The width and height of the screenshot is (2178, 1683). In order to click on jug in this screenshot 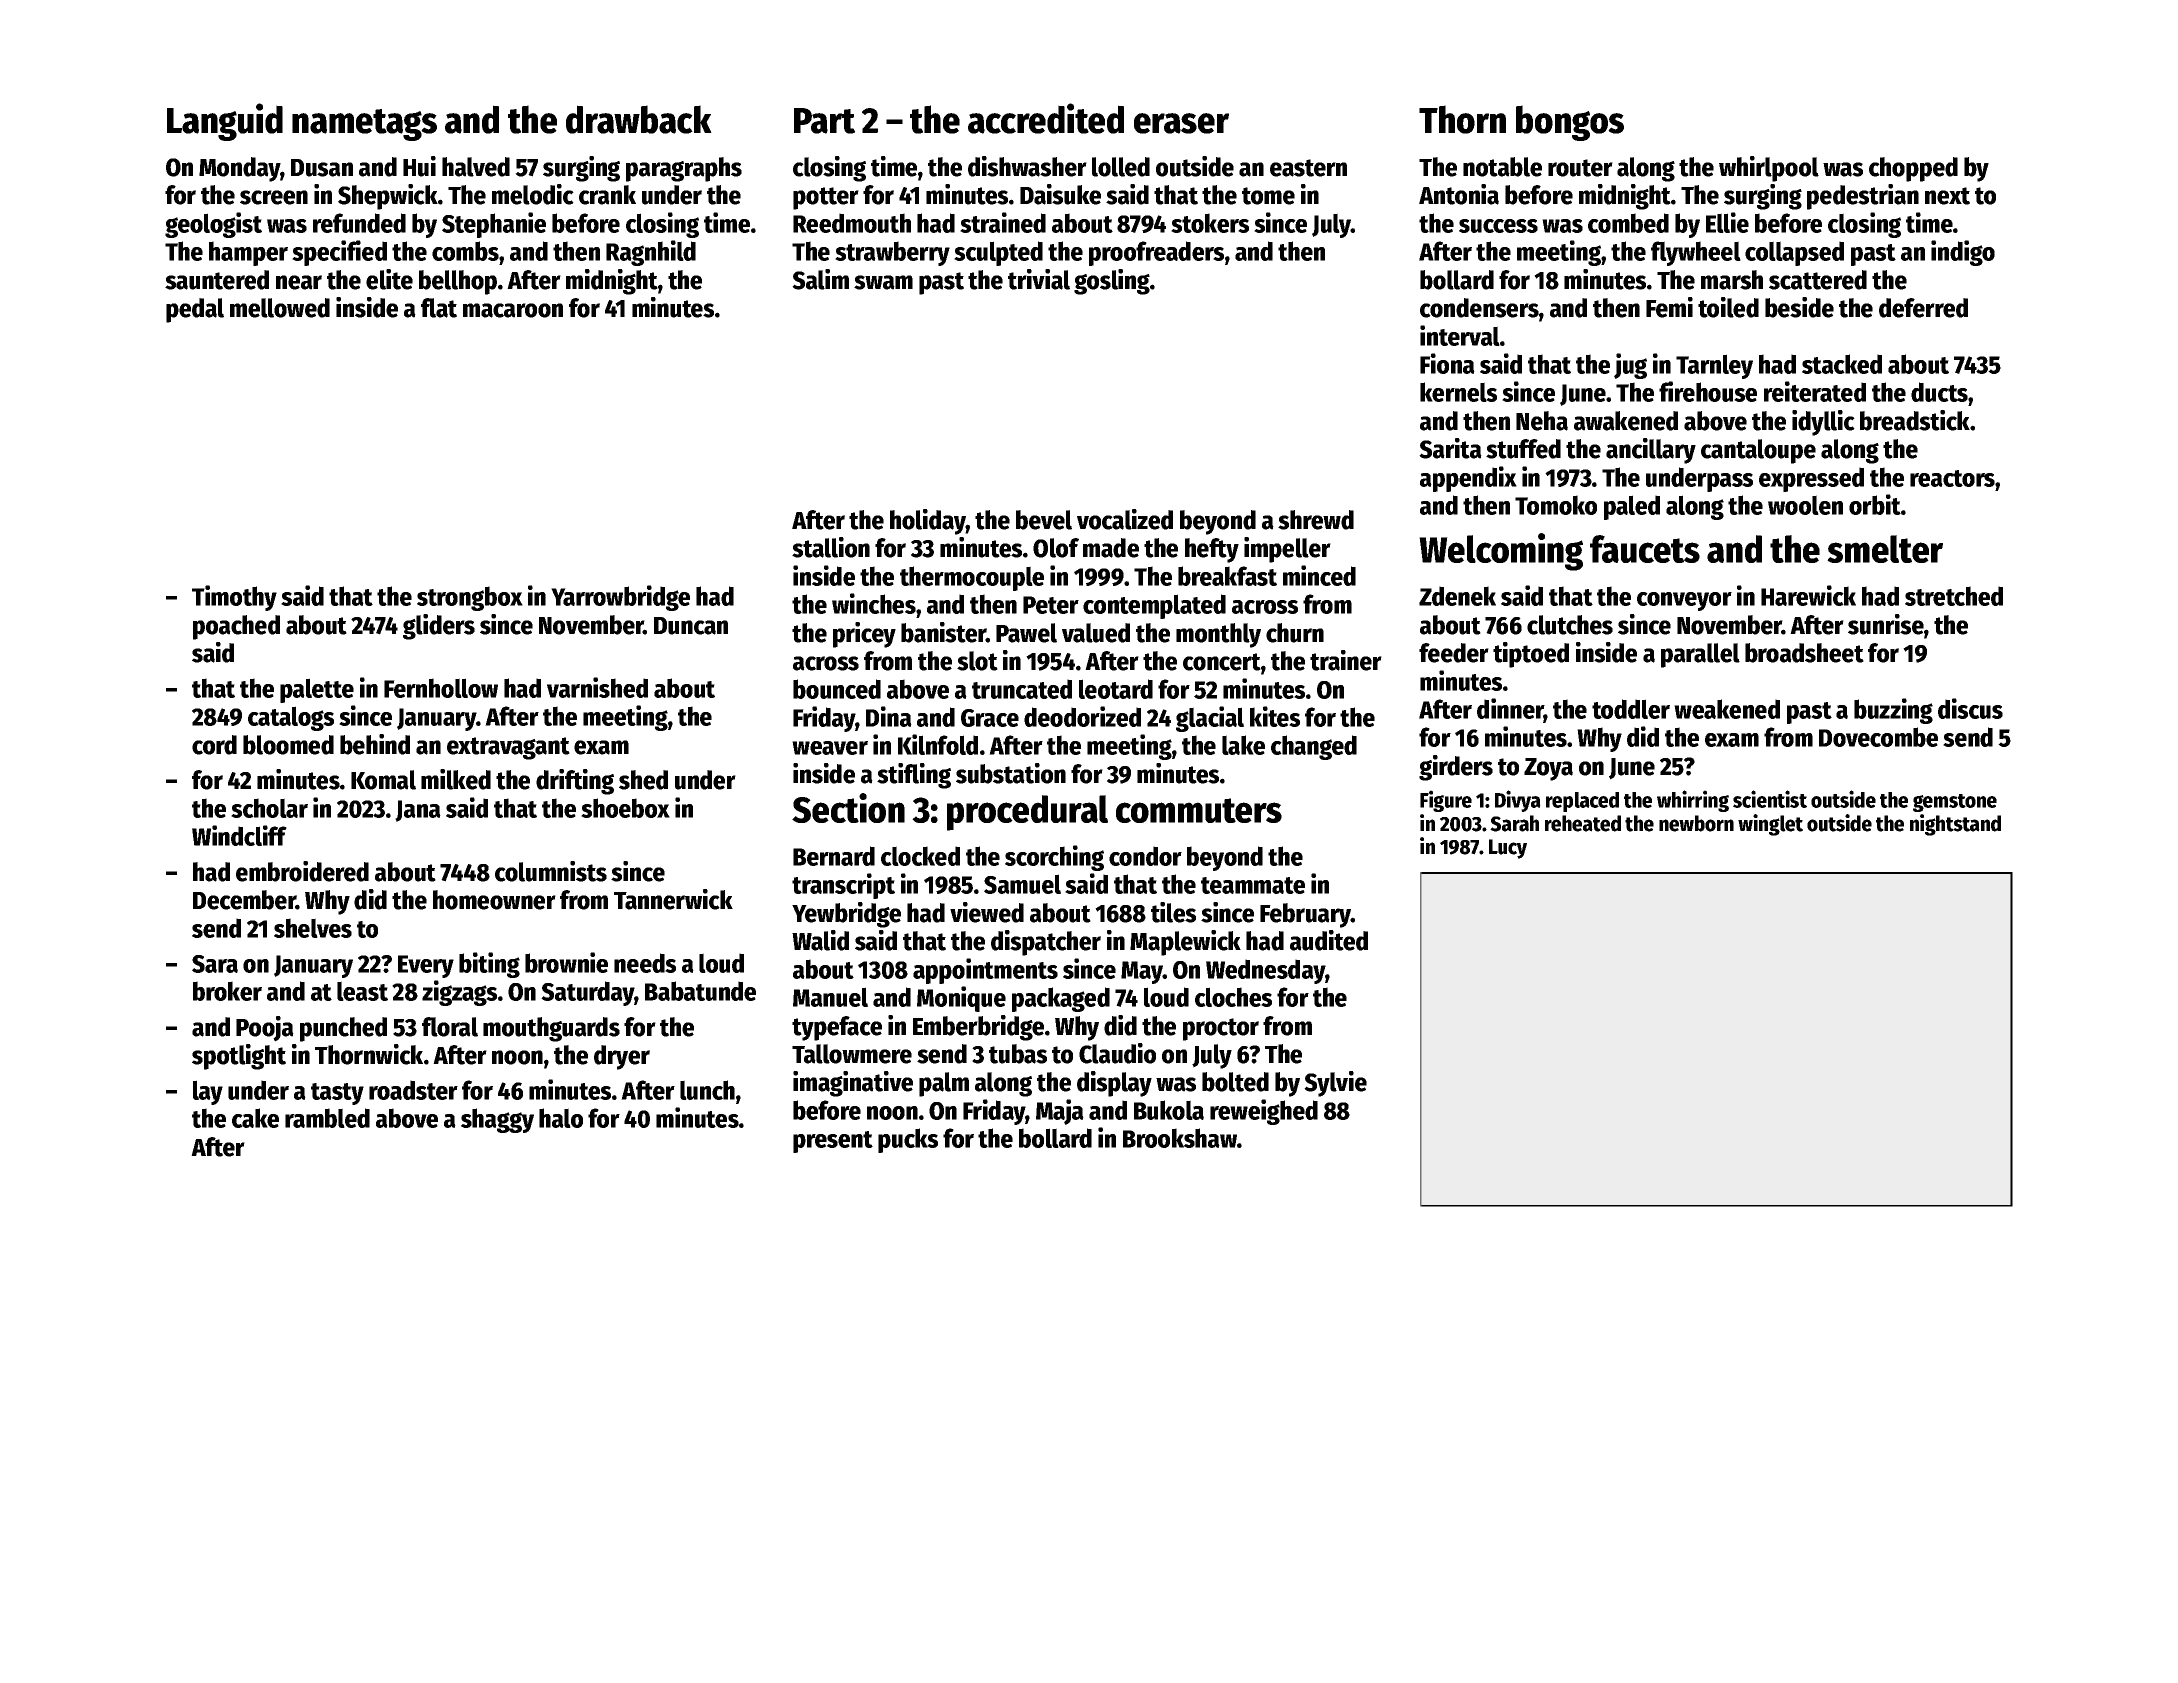, I will do `click(1630, 366)`.
